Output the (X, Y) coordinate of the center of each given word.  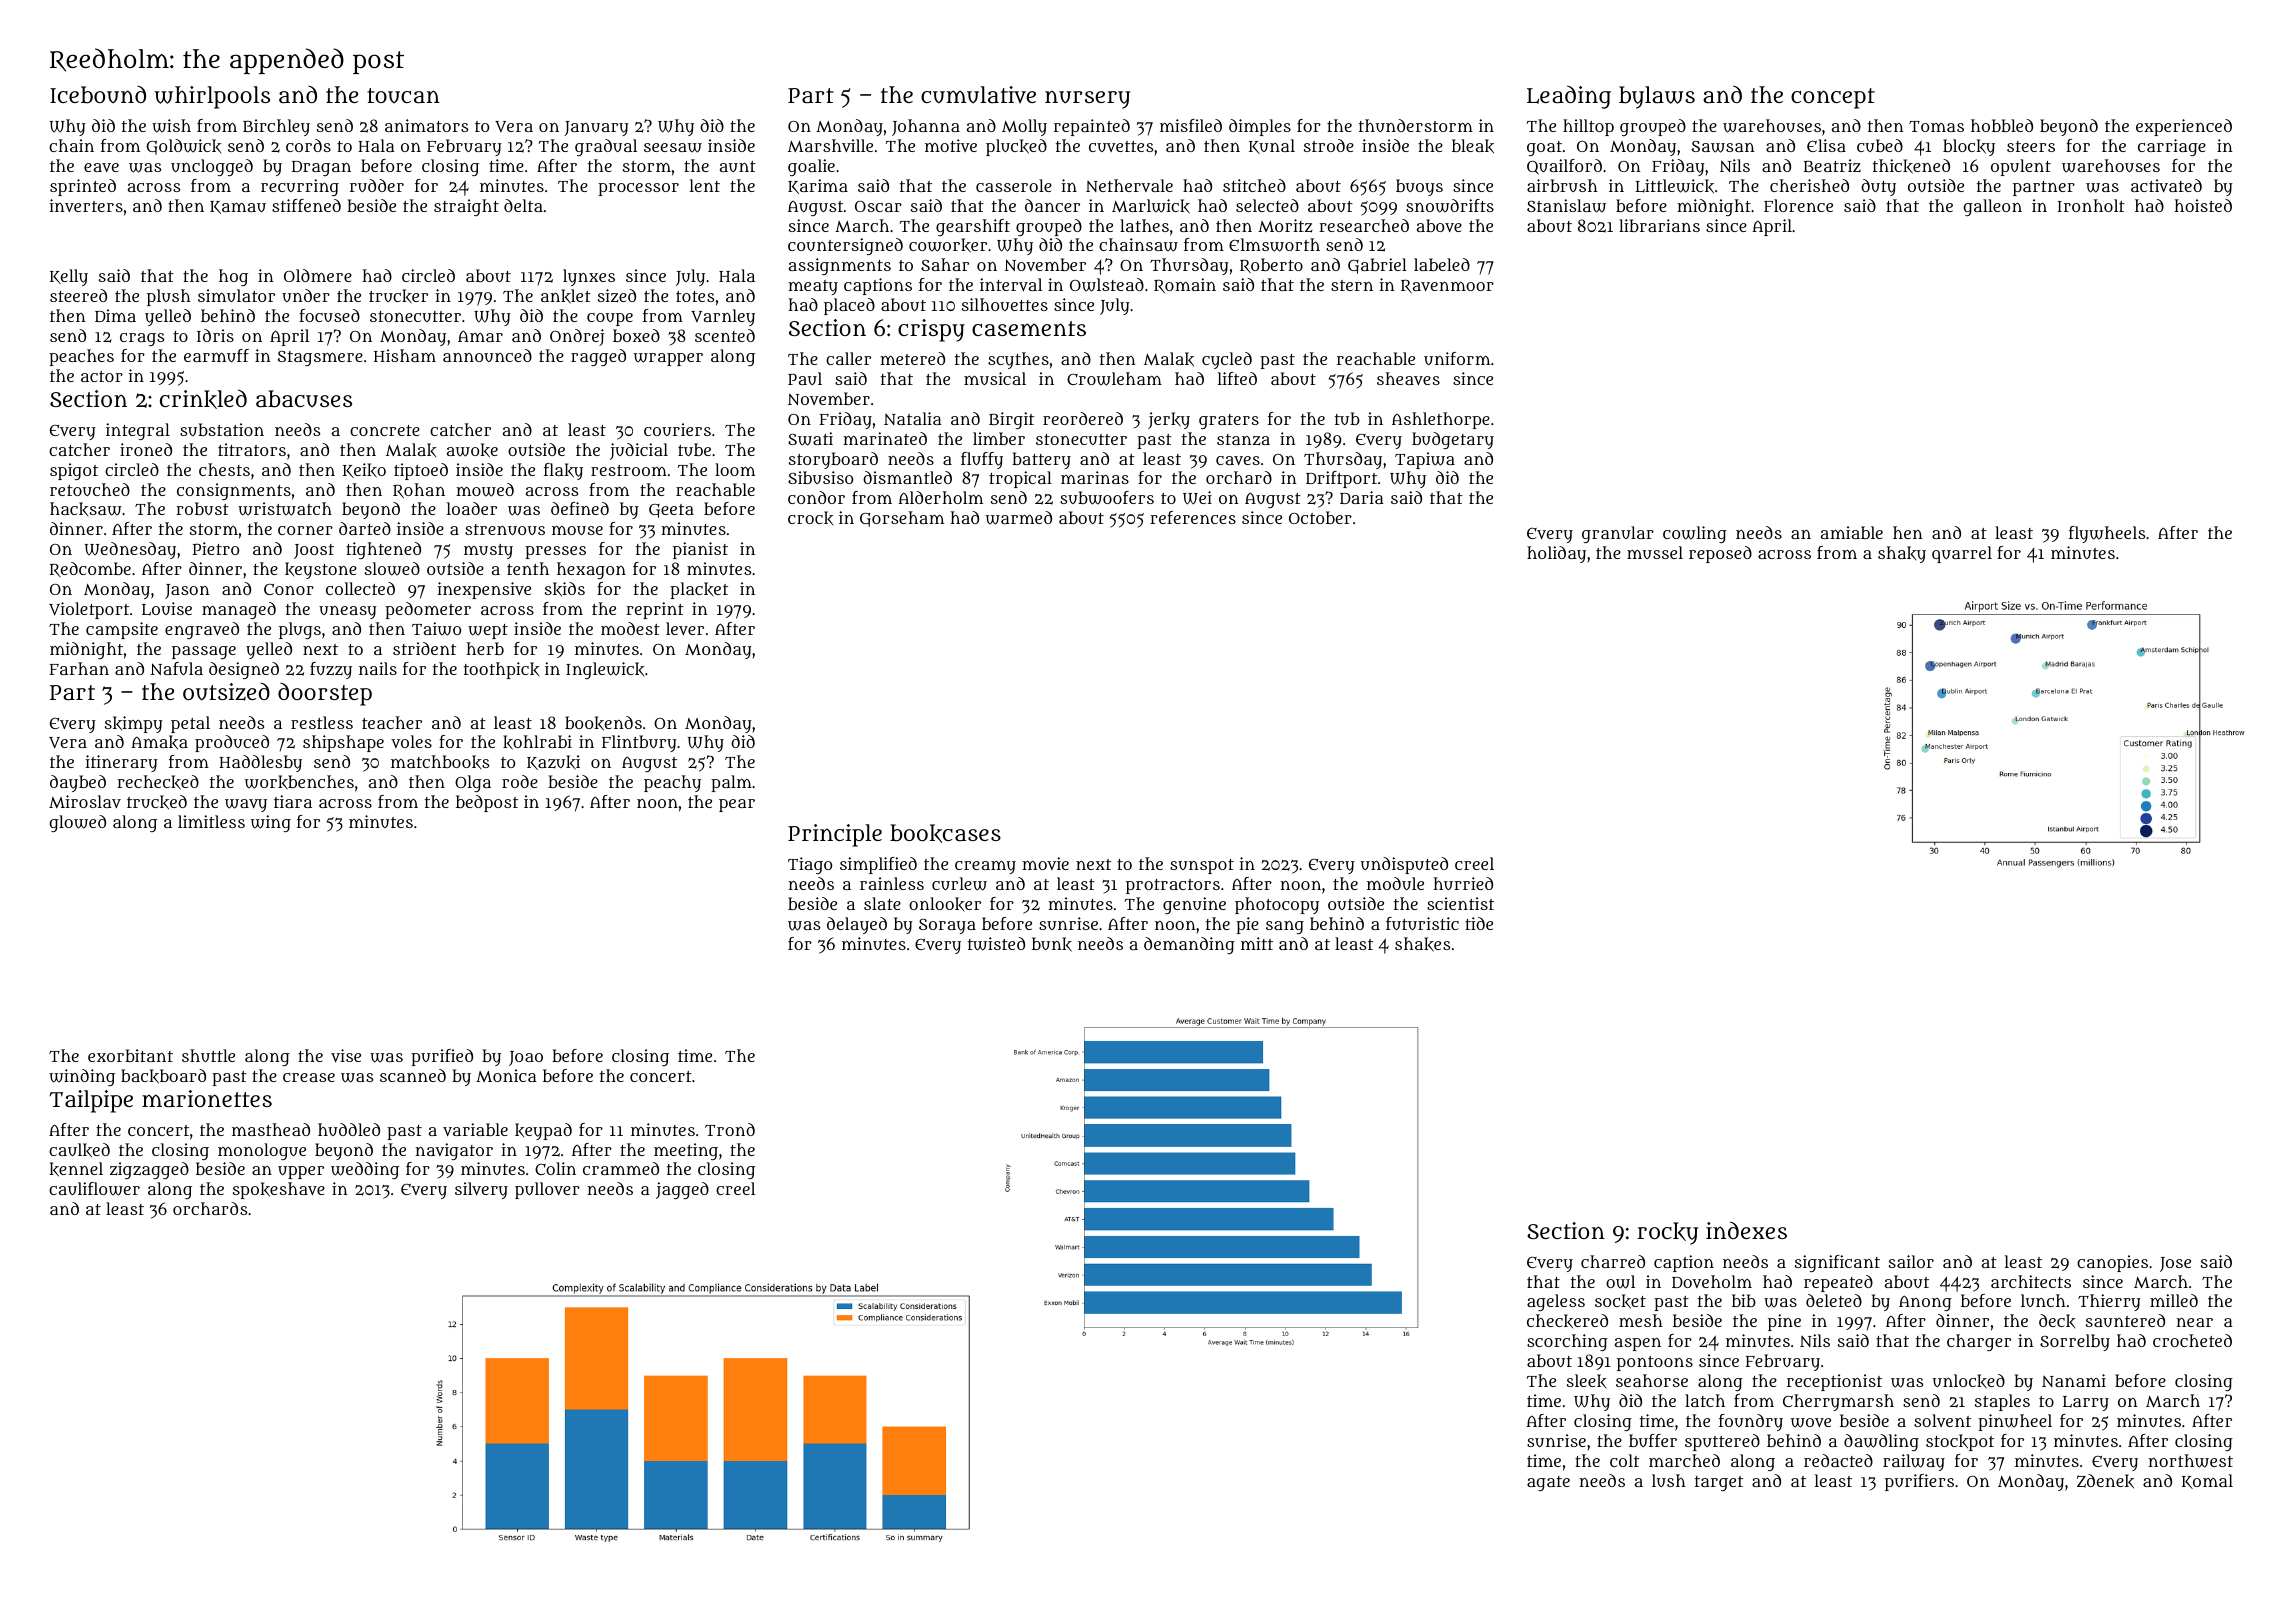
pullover (547, 1190)
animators (426, 125)
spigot (74, 471)
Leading (1569, 97)
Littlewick (1674, 186)
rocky (1667, 1233)
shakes (1422, 944)
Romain (1185, 285)
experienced (2184, 127)
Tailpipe (91, 1101)
